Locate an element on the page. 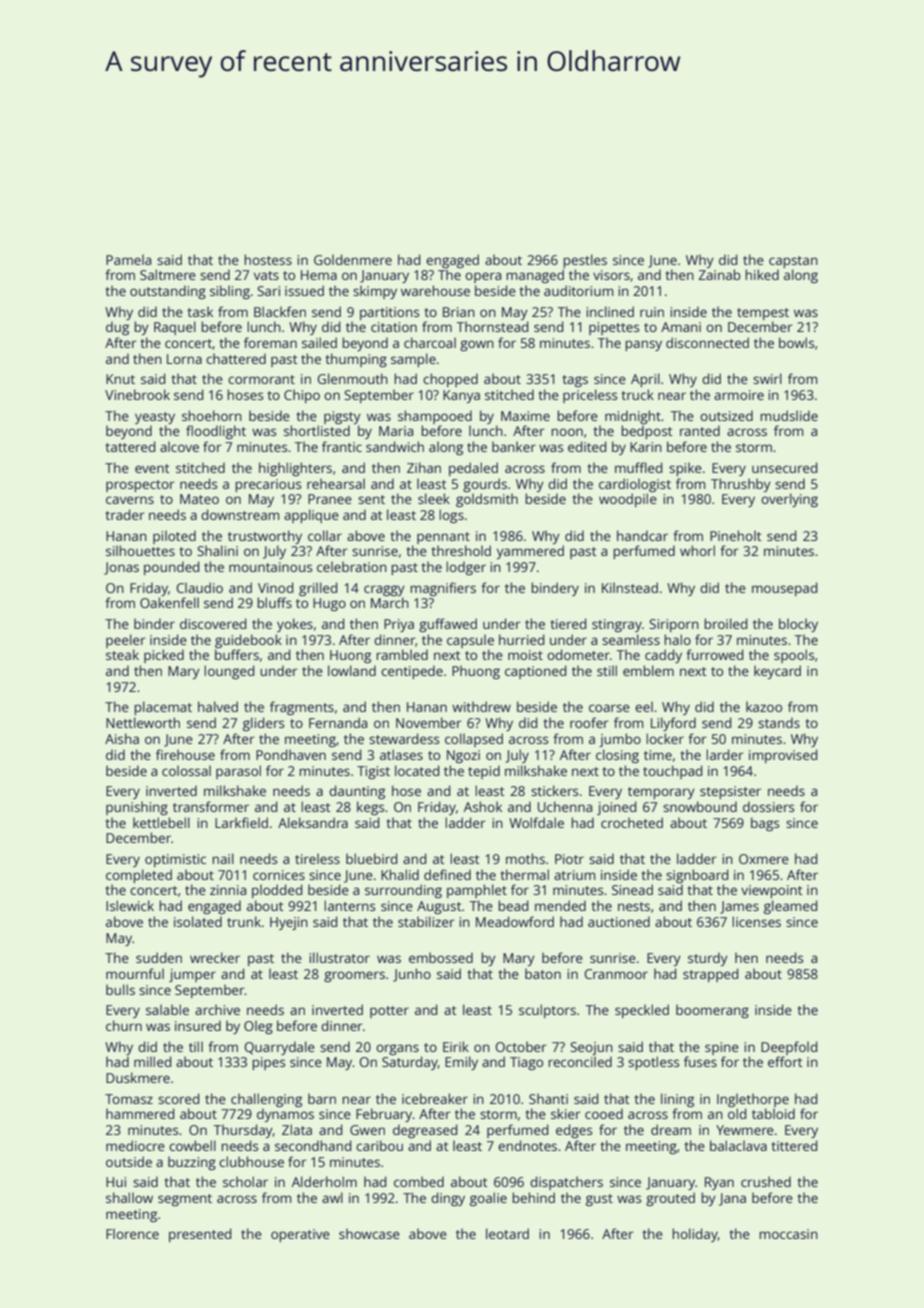 Image resolution: width=924 pixels, height=1308 pixels. spike is located at coordinates (685, 469).
